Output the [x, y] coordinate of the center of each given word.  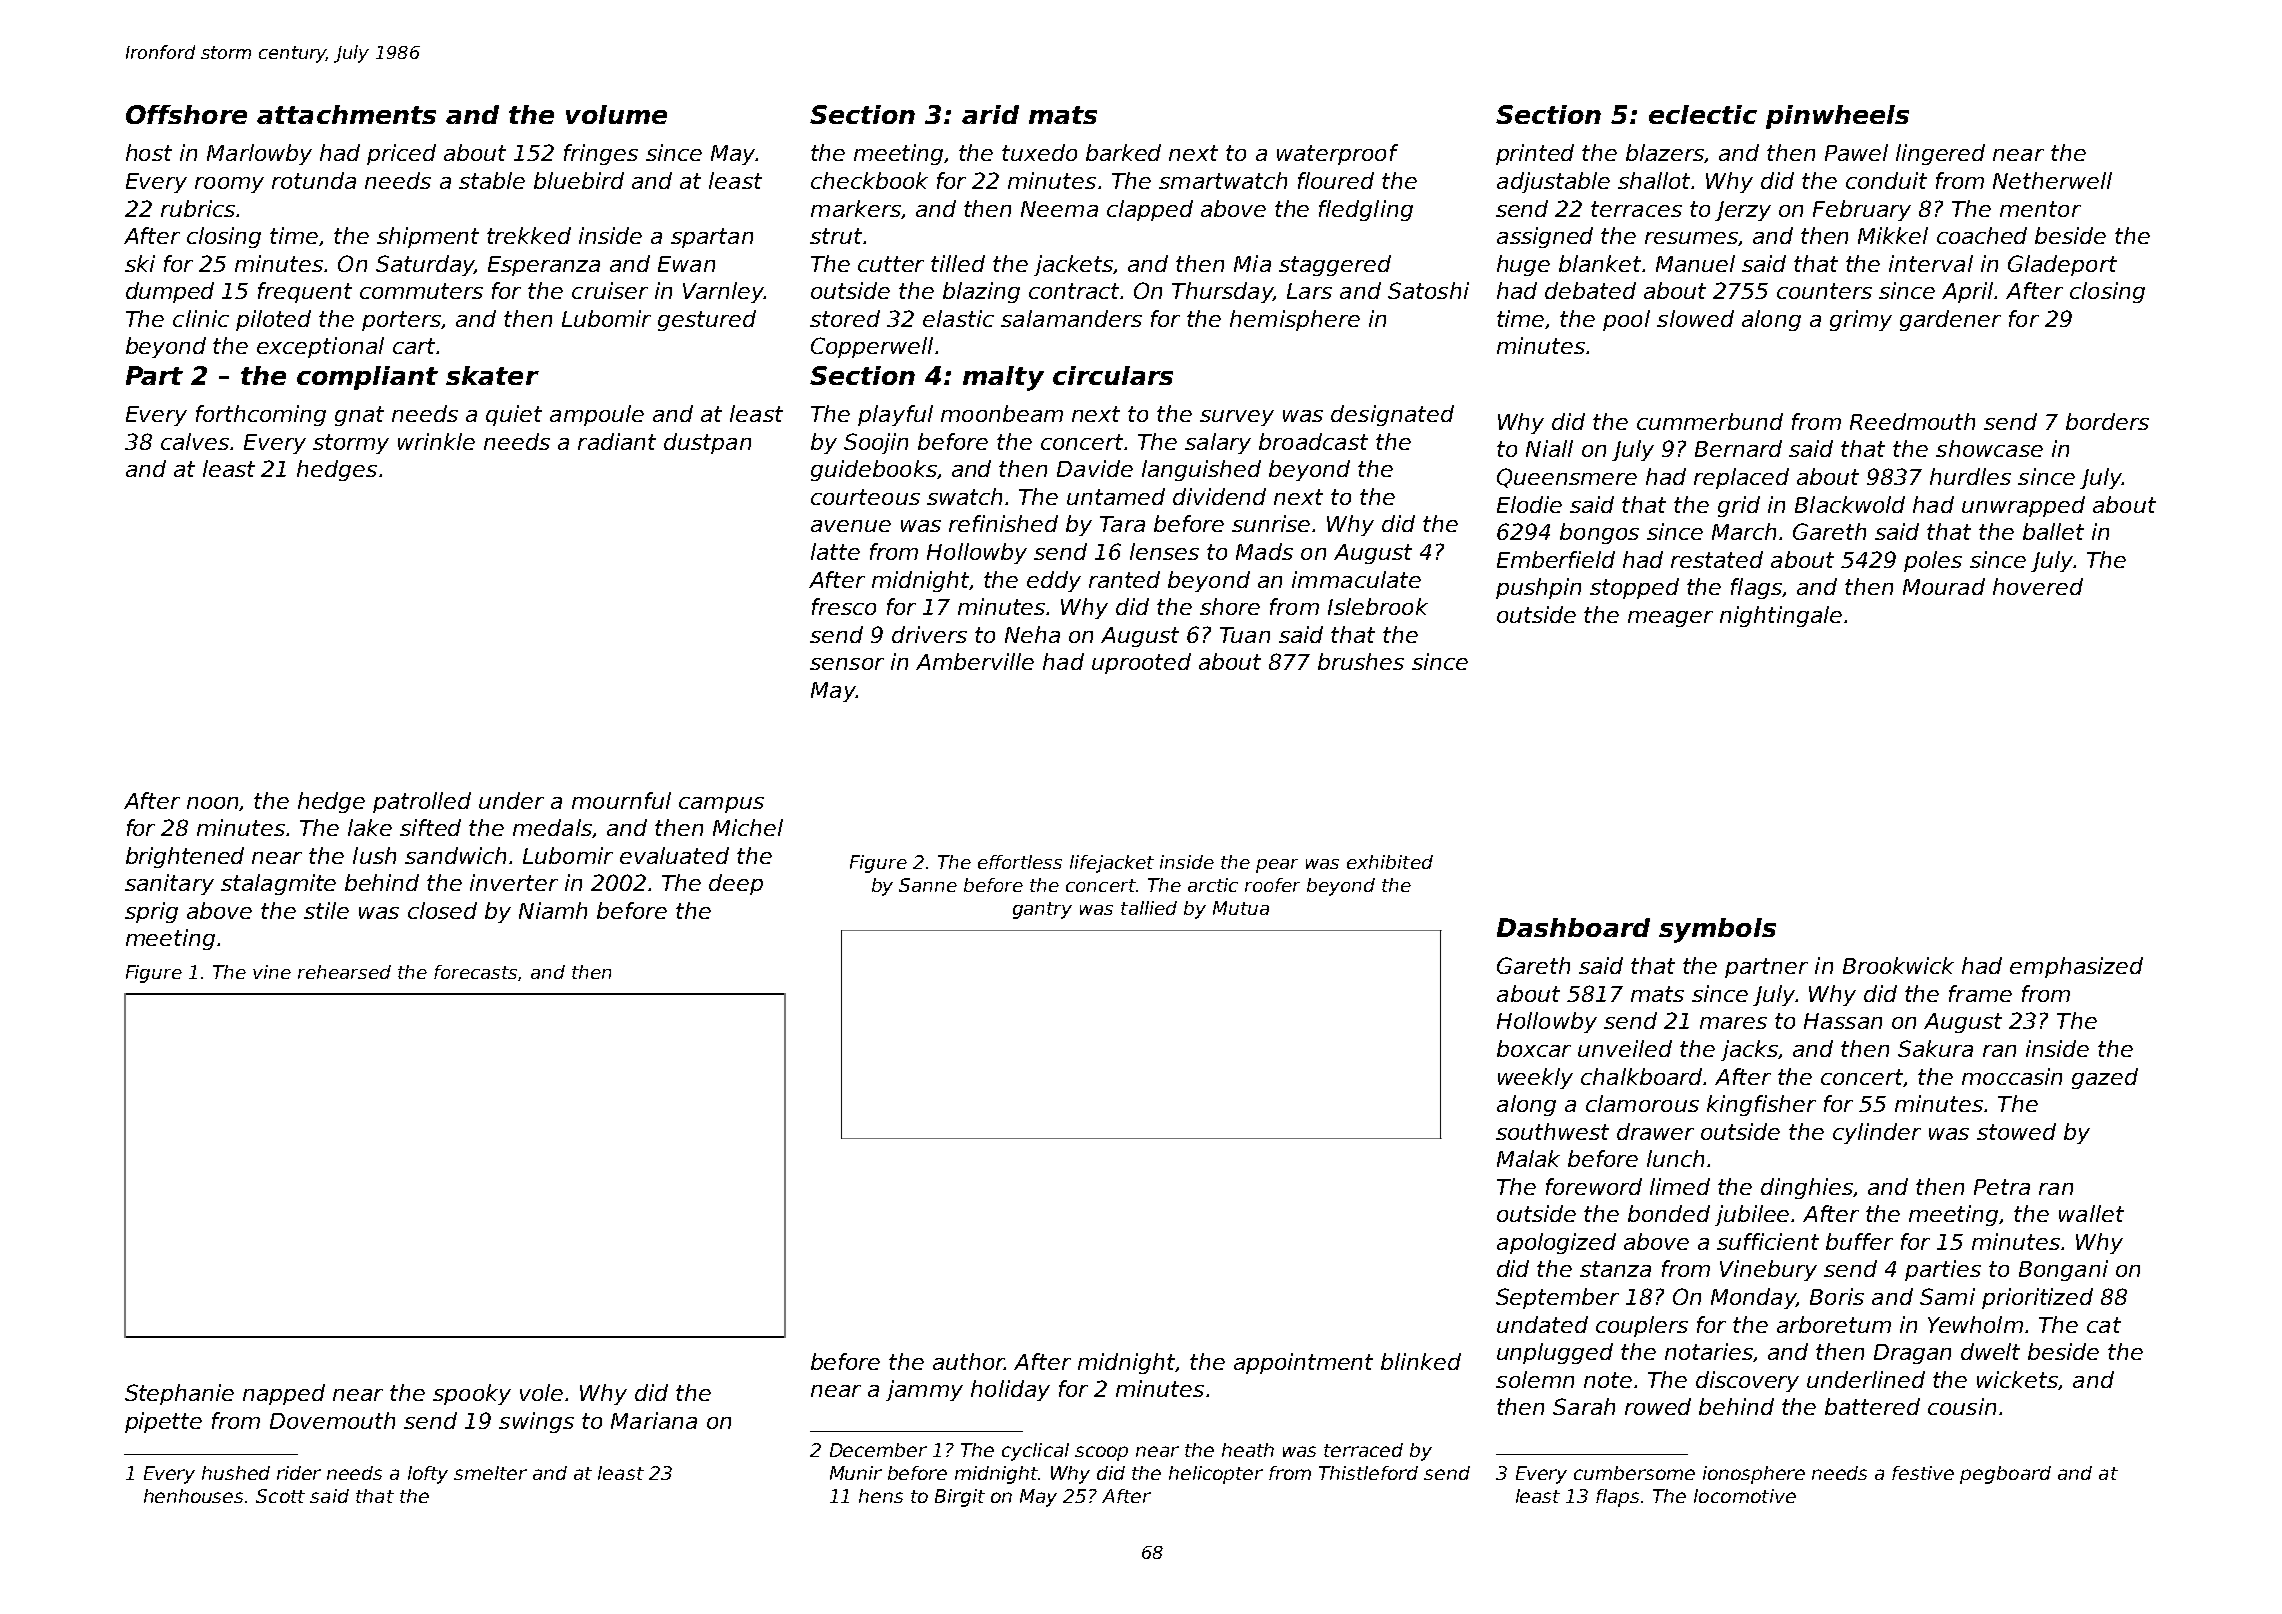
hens [881, 1496]
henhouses [193, 1496]
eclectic [1703, 114]
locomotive [1745, 1496]
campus [721, 805]
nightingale [1781, 616]
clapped [1150, 210]
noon [213, 804]
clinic [201, 318]
